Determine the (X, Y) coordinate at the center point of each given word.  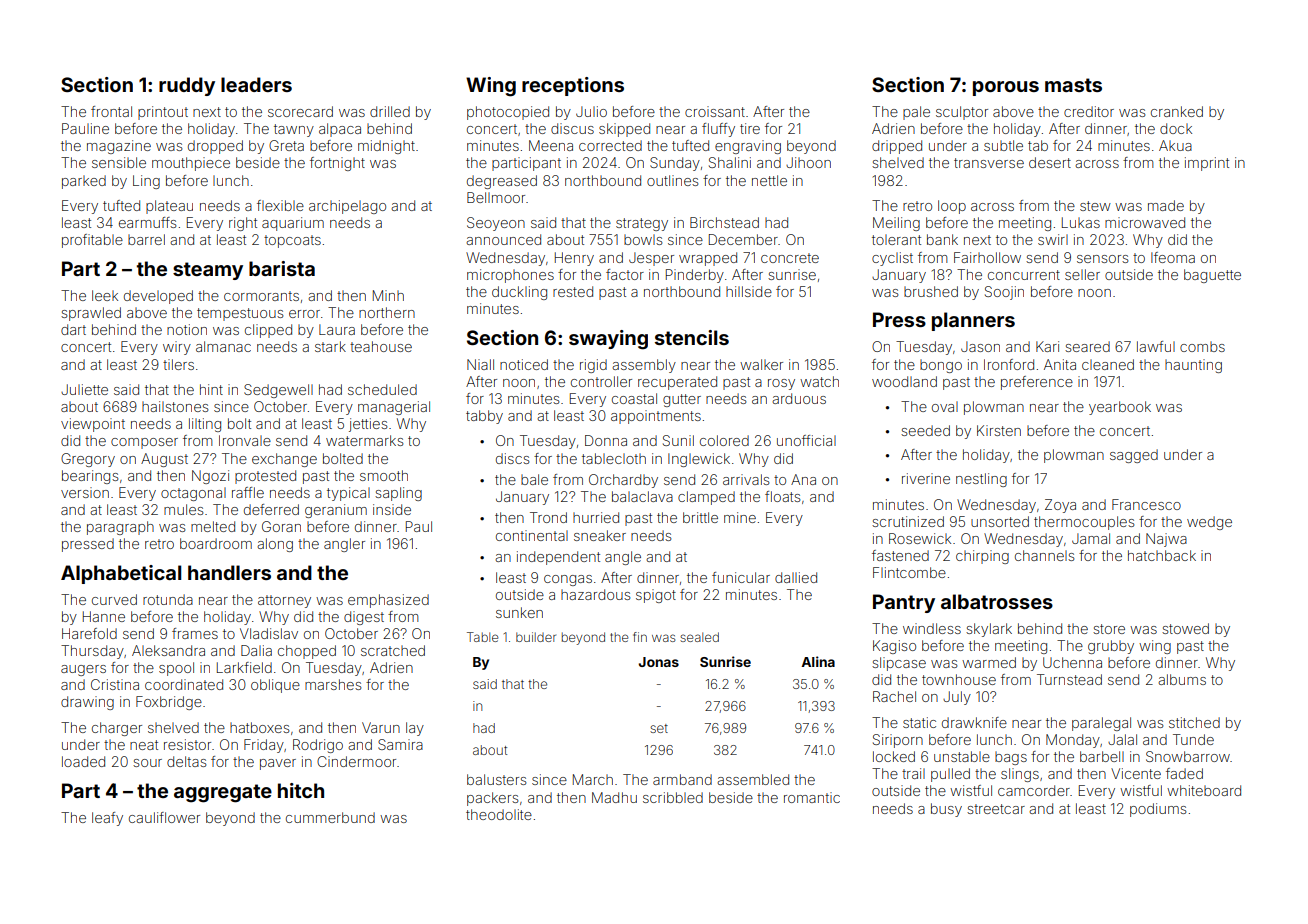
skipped (624, 130)
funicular (741, 577)
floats (782, 496)
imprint (1207, 164)
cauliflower (164, 817)
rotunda (168, 599)
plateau (169, 207)
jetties (368, 425)
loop (952, 207)
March (593, 779)
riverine (926, 478)
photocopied (508, 113)
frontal (111, 111)
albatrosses (997, 601)
